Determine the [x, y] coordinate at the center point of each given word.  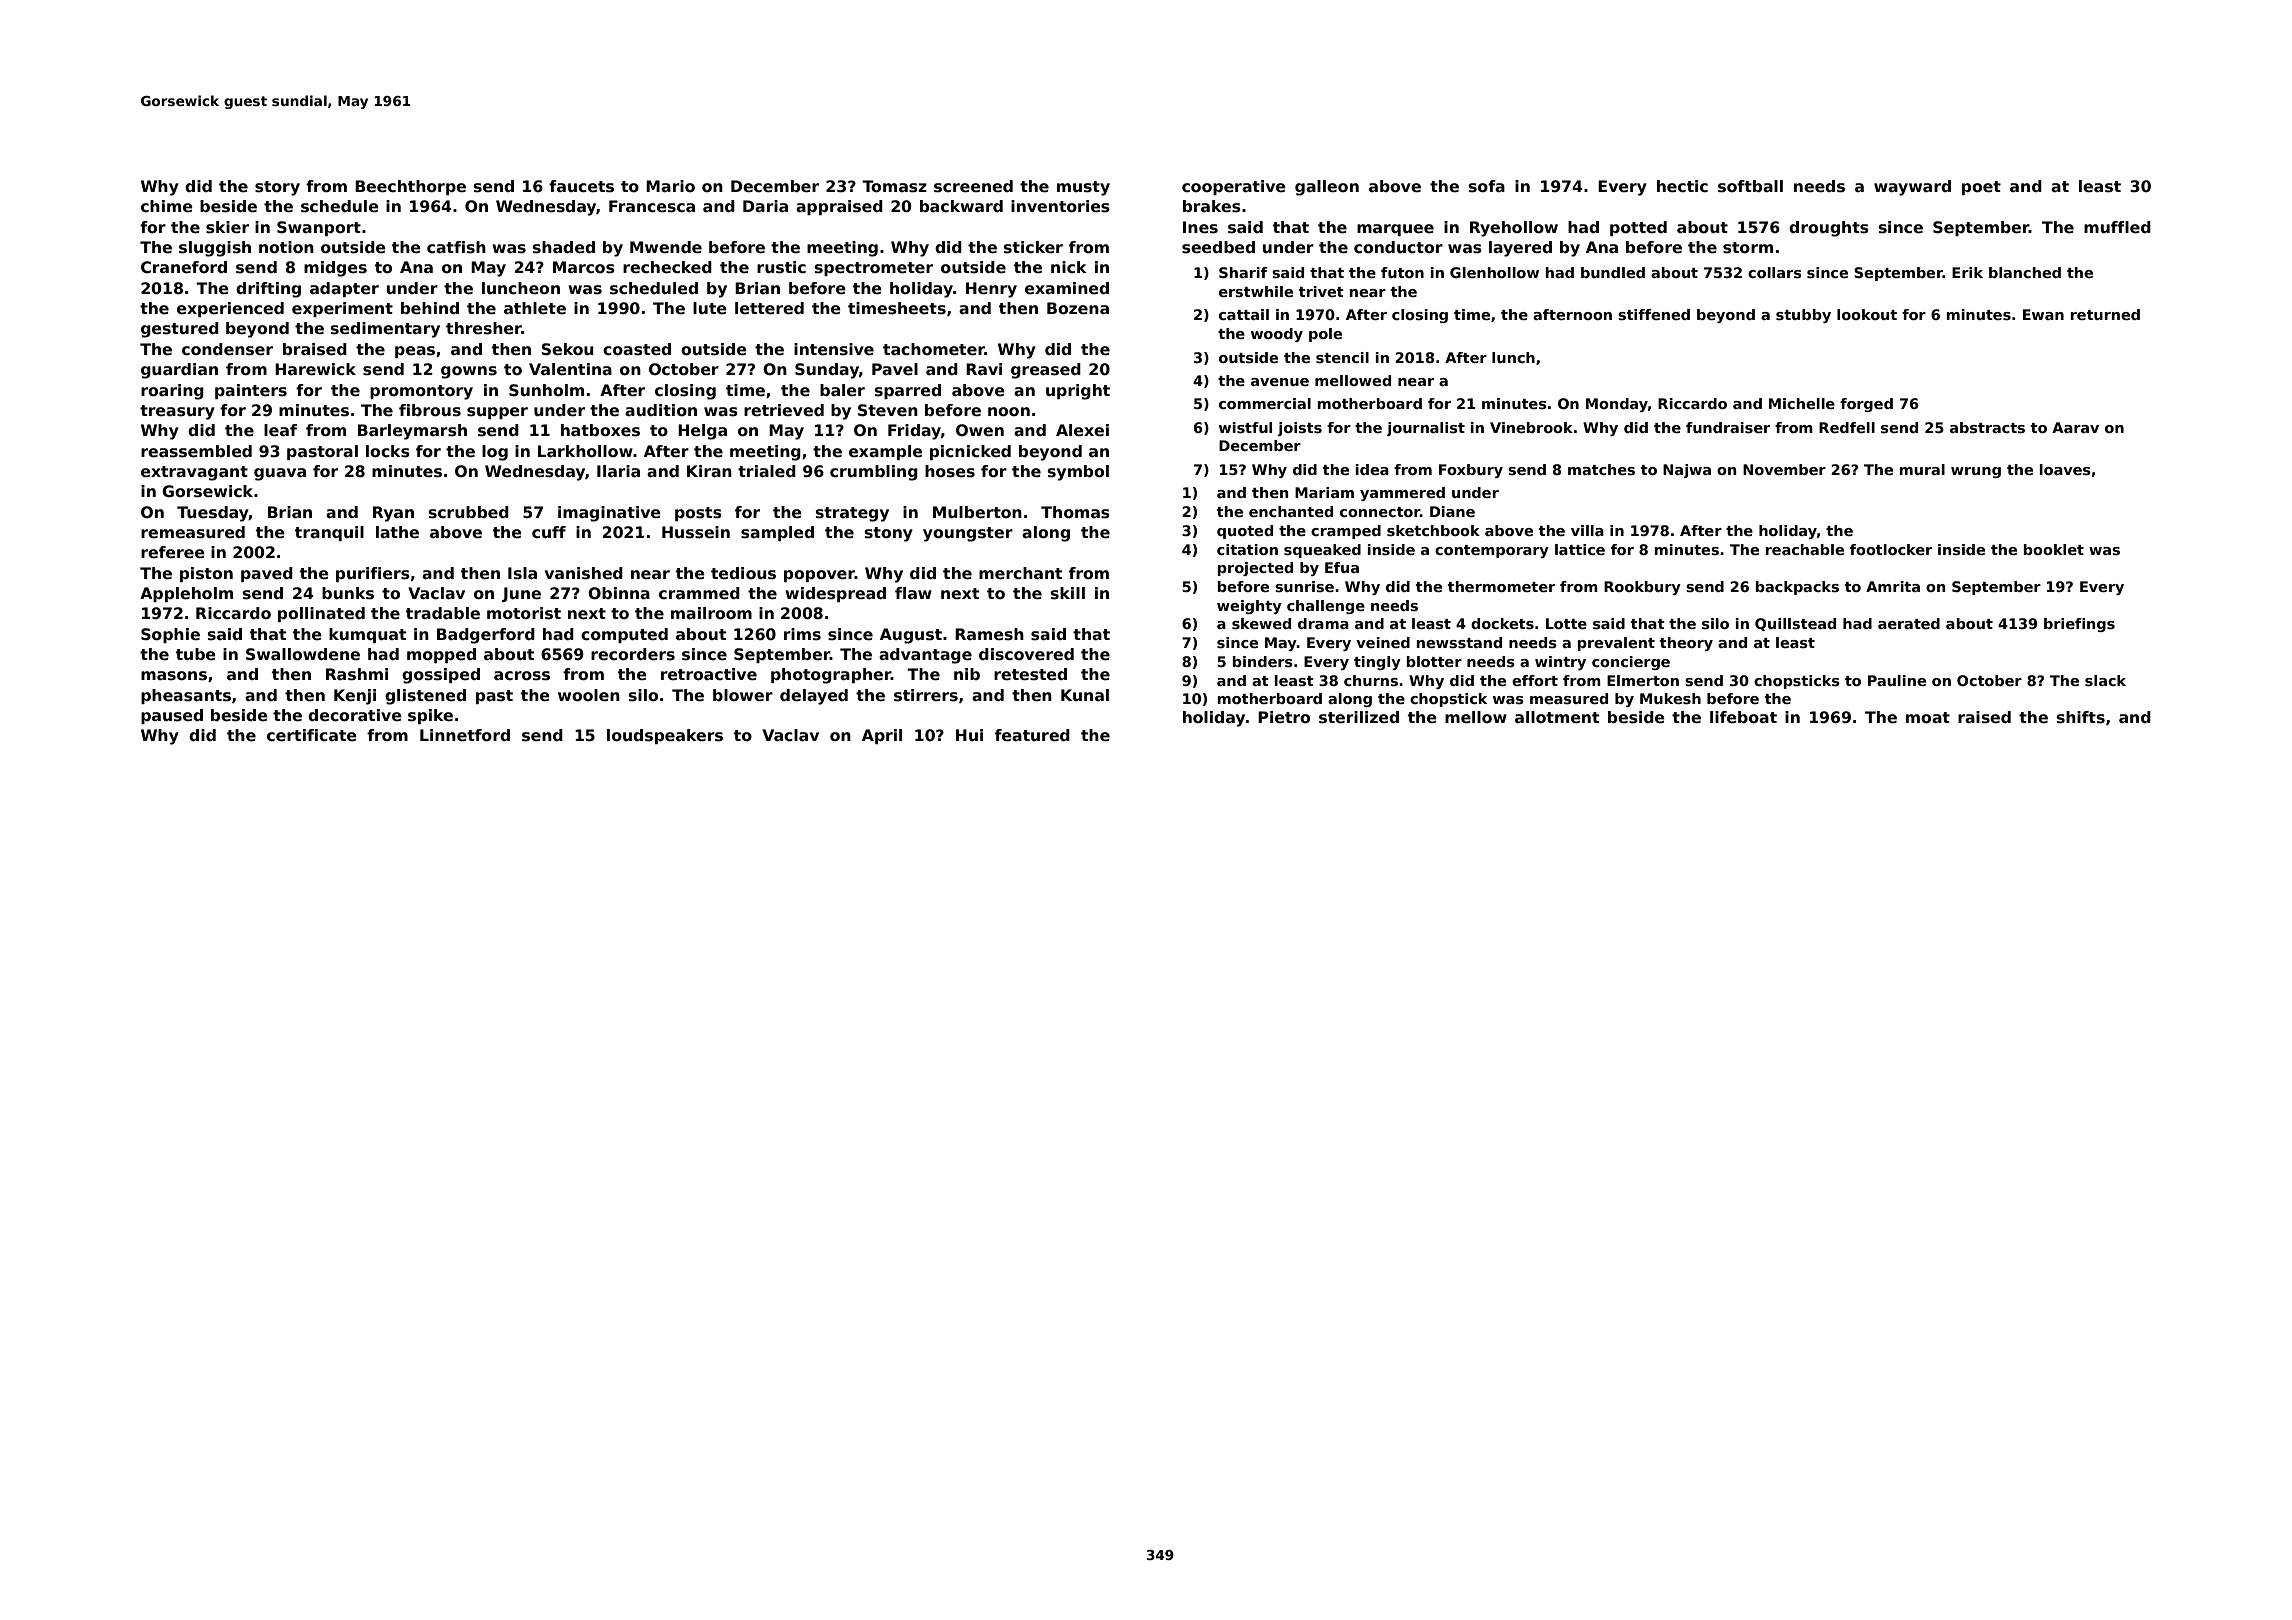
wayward [1912, 188]
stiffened [1654, 314]
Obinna [619, 593]
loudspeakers [665, 736]
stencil [1342, 357]
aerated [1909, 623]
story [277, 188]
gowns [469, 372]
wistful [1245, 427]
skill [1068, 593]
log [495, 453]
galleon [1327, 188]
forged [1866, 405]
